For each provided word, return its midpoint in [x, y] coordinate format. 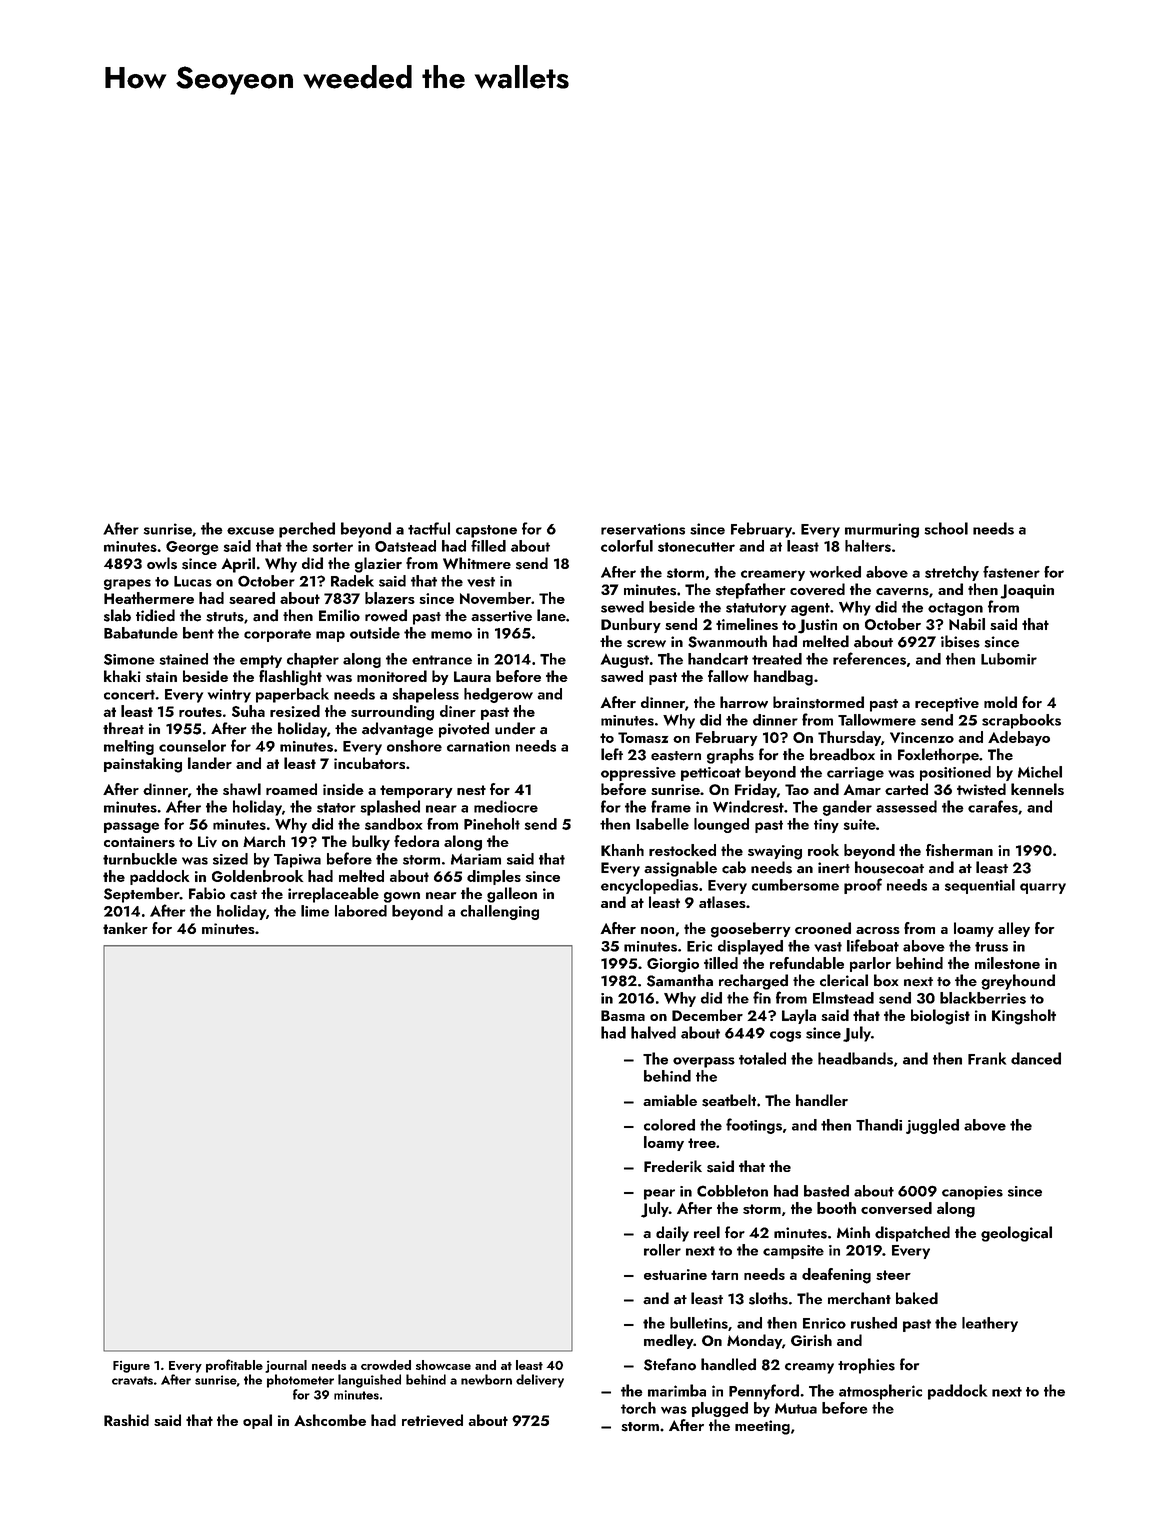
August [625, 661]
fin [762, 997]
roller [662, 1250]
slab [117, 615]
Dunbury [631, 625]
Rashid [126, 1420]
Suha [248, 711]
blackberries [983, 998]
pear [659, 1194]
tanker [125, 928]
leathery [990, 1324]
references [869, 658]
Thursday [849, 738]
